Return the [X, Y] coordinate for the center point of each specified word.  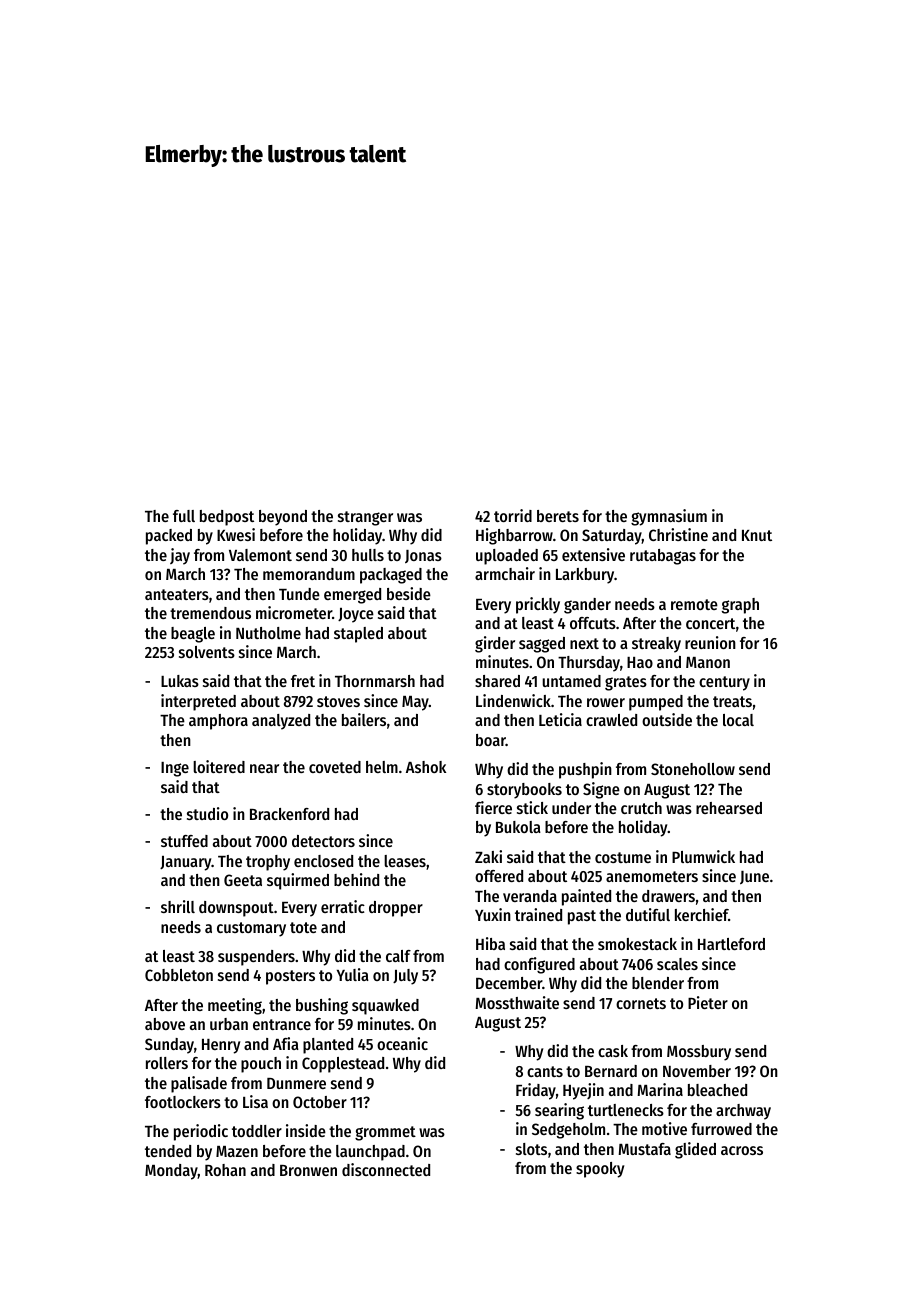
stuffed [184, 841]
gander [587, 606]
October [320, 1102]
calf [398, 956]
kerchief [701, 914]
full [184, 516]
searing [559, 1111]
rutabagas [663, 557]
